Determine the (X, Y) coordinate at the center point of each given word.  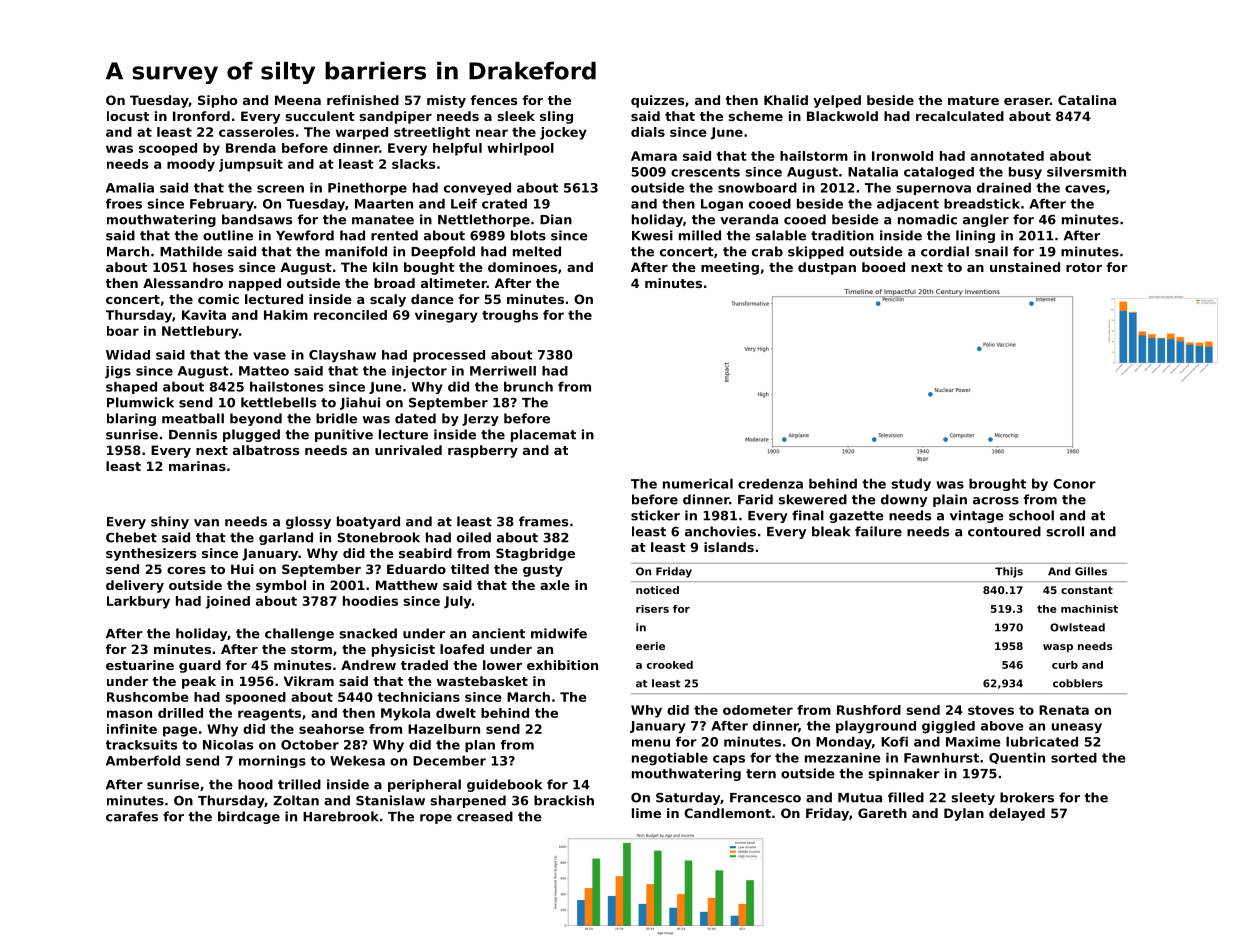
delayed (1017, 814)
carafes (132, 816)
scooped (168, 149)
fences (493, 100)
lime (646, 813)
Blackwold (842, 116)
